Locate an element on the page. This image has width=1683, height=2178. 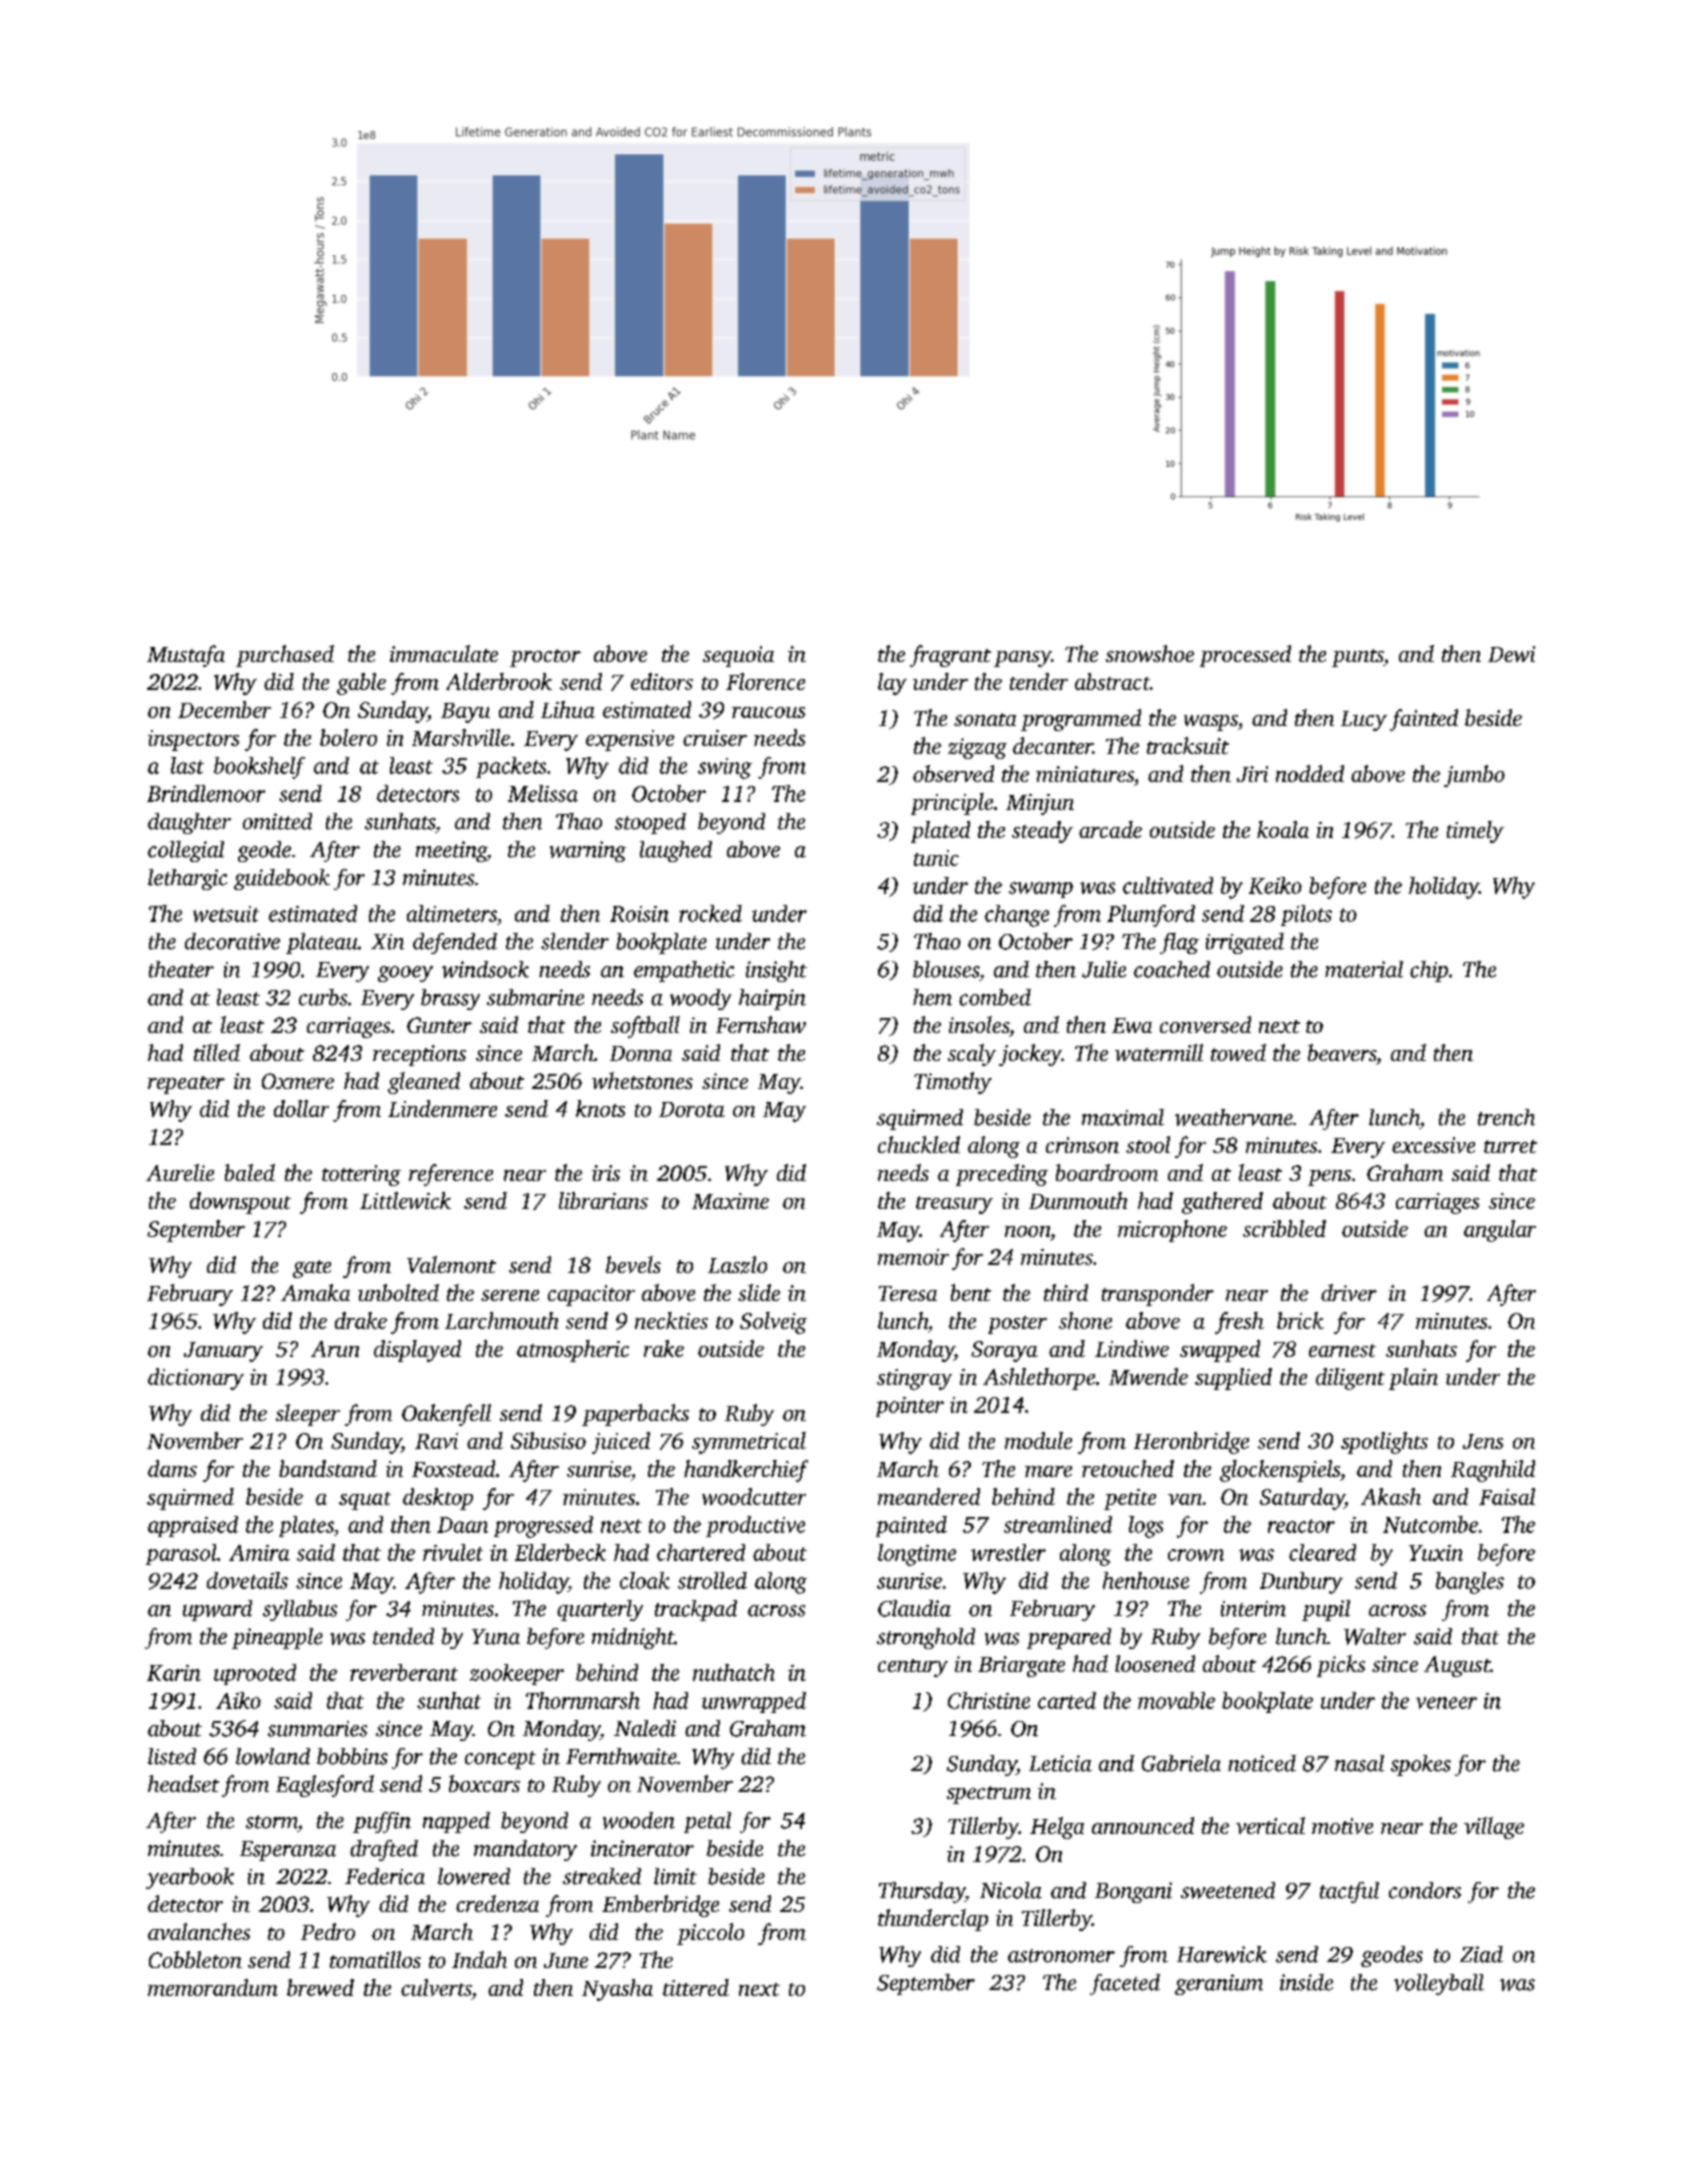
Daan is located at coordinates (462, 1525).
